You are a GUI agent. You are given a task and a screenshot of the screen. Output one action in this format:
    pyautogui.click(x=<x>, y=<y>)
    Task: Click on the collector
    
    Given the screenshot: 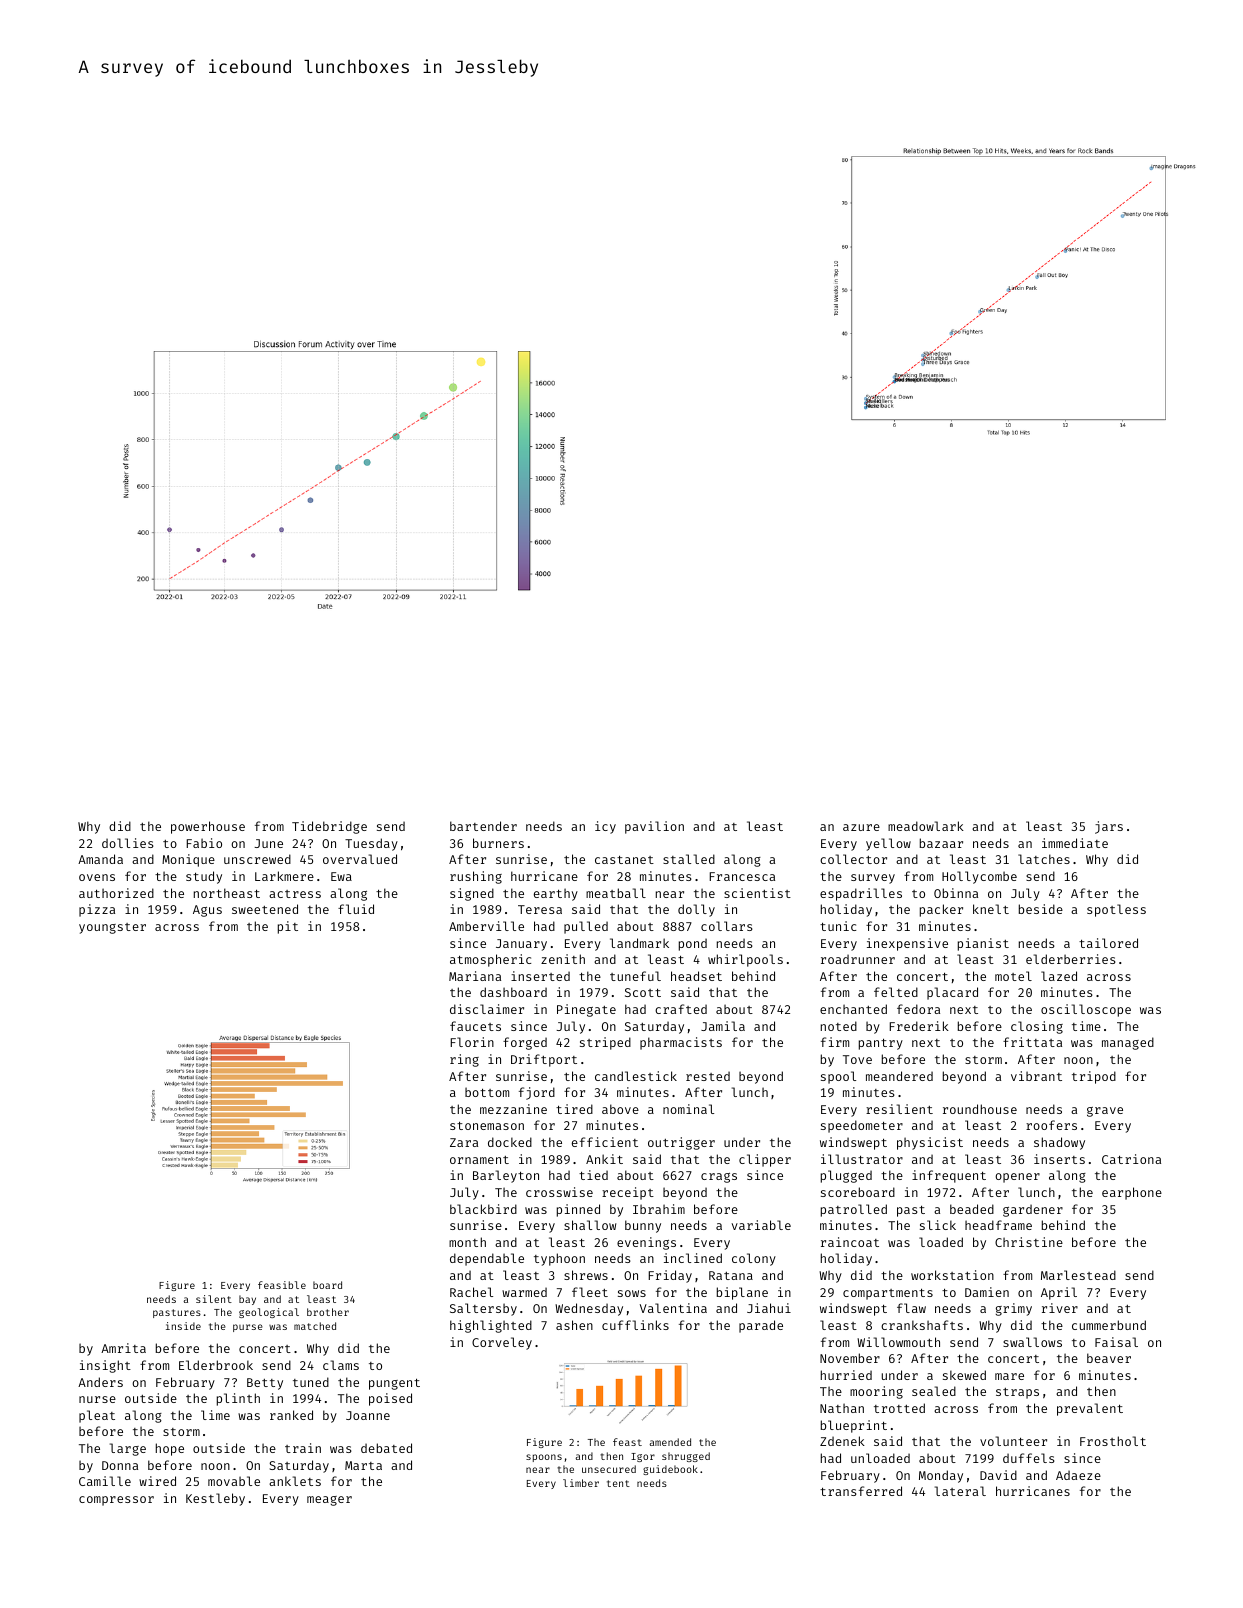 What is the action you would take?
    pyautogui.click(x=853, y=859)
